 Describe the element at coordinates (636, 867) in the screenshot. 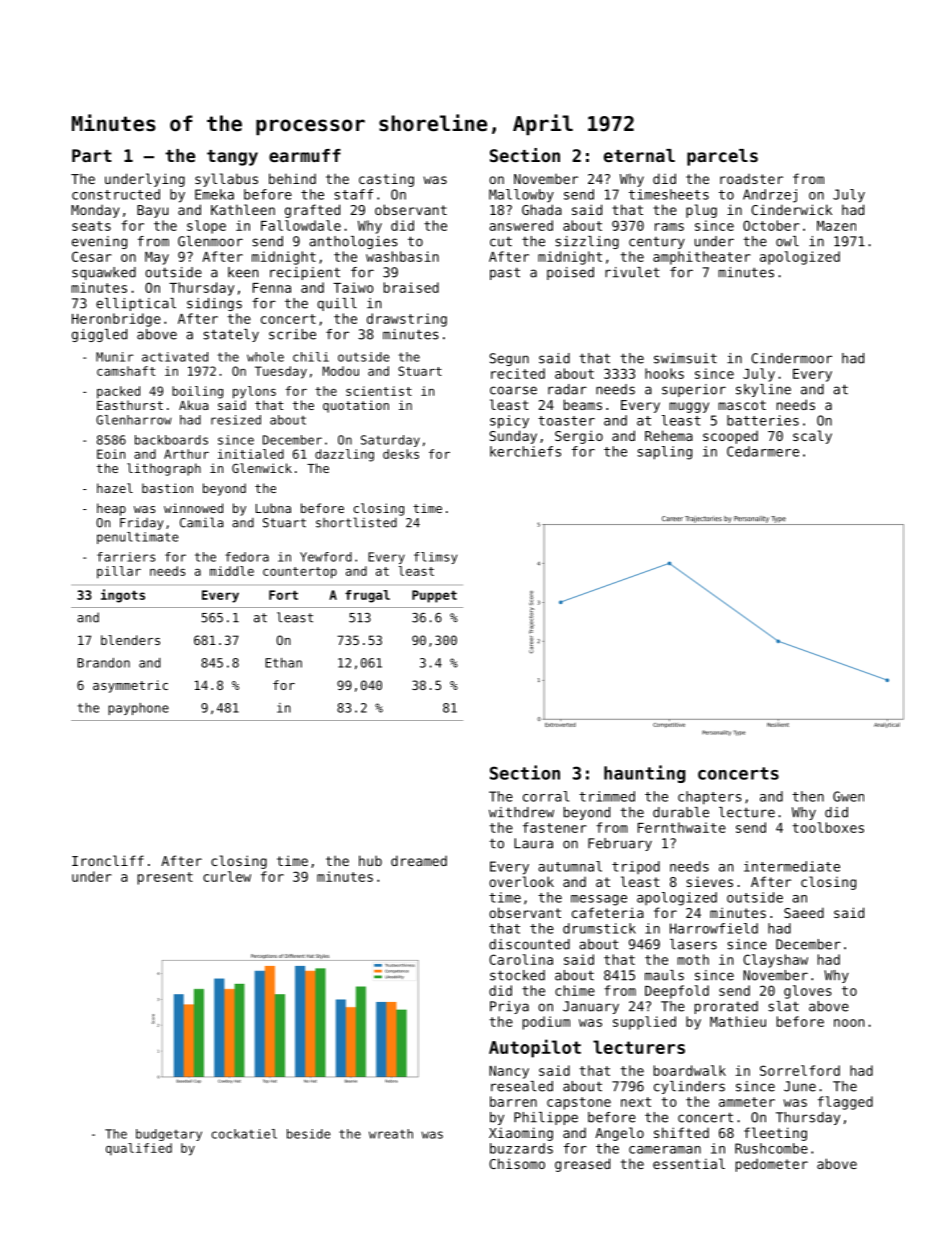

I see `tripod` at that location.
